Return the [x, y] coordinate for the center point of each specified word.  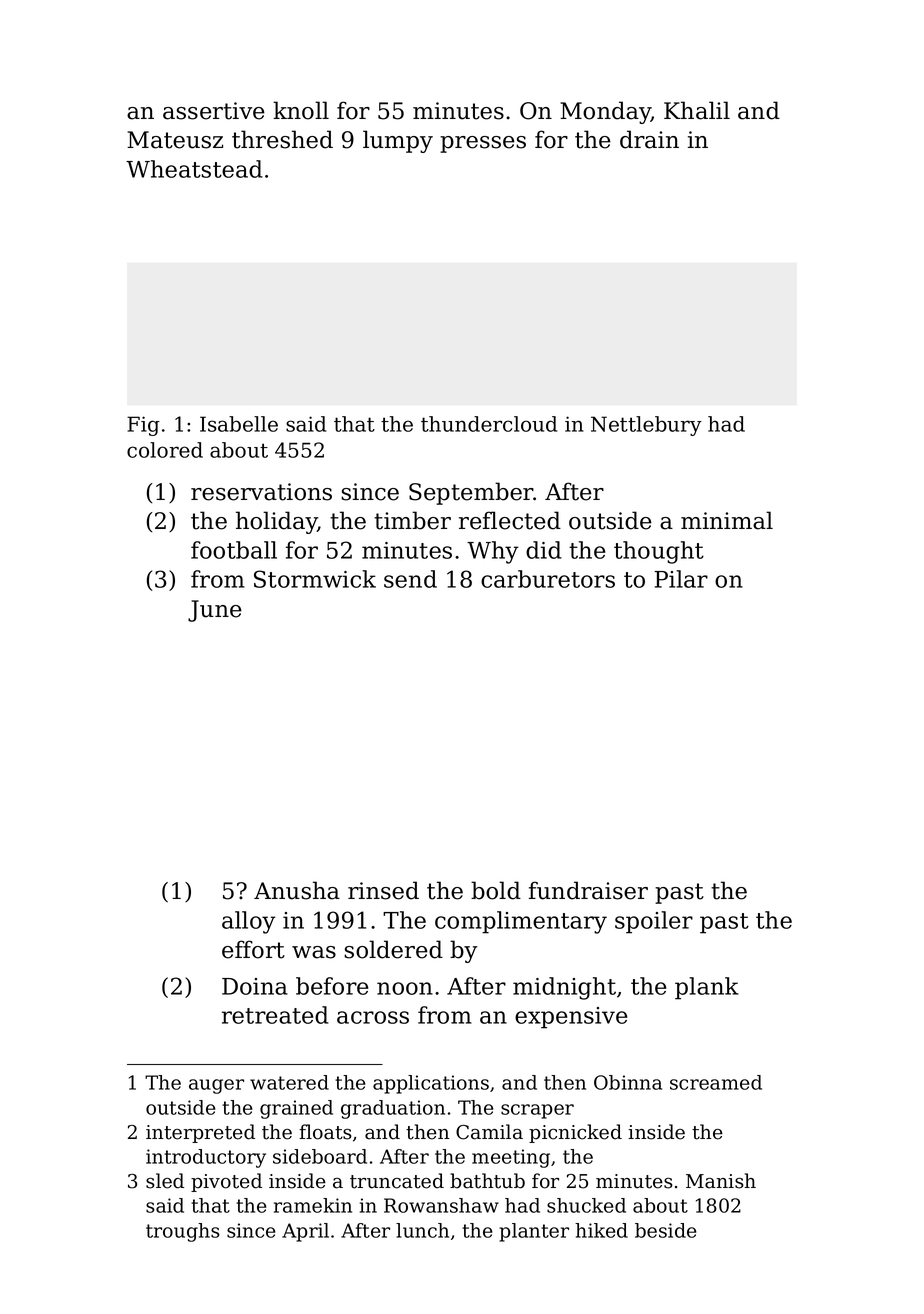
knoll [301, 110]
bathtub [487, 1181]
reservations [261, 492]
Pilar [681, 579]
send [410, 579]
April [305, 1232]
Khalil [697, 110]
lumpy [398, 141]
